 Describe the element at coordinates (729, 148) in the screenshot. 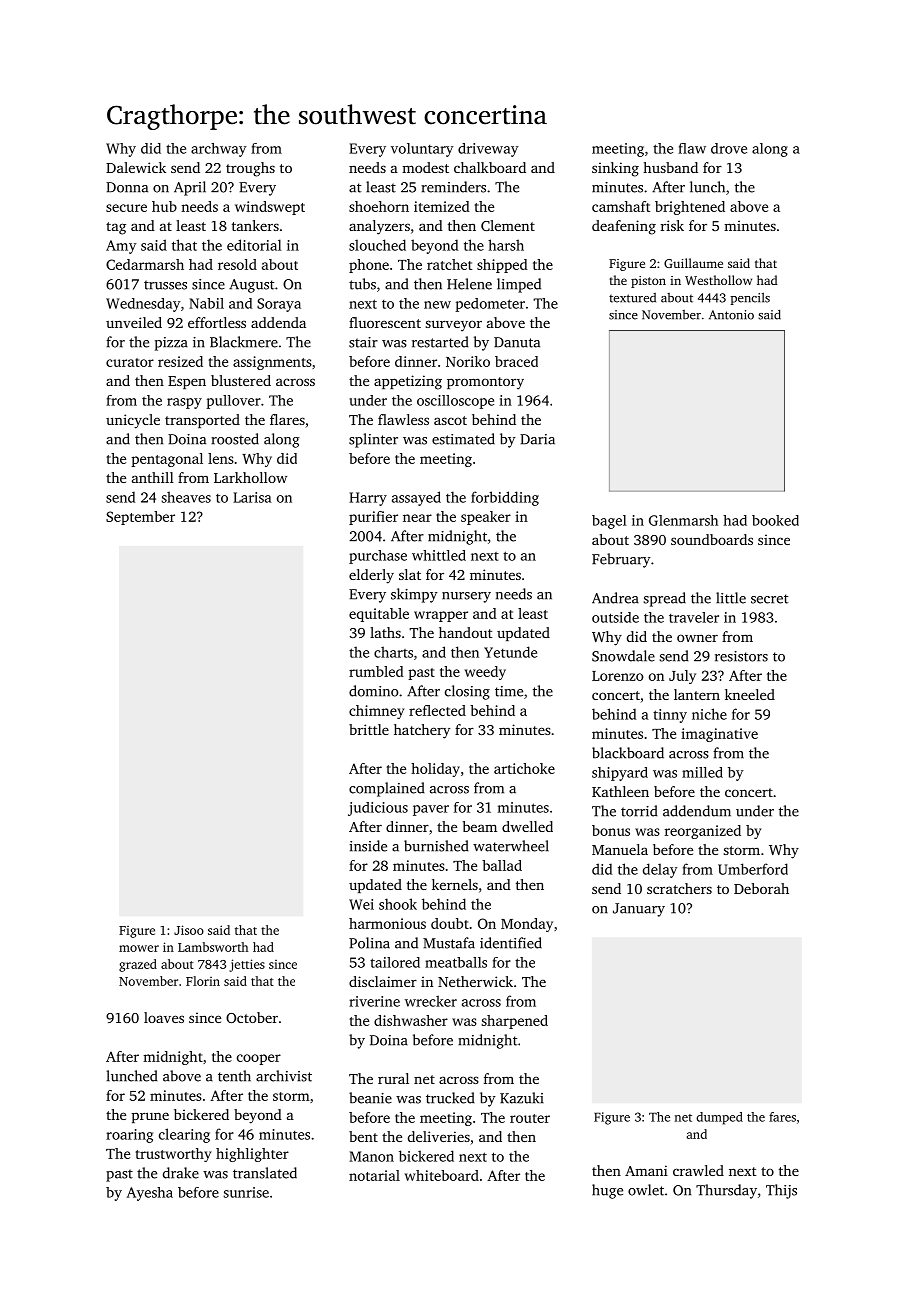

I see `drove` at that location.
